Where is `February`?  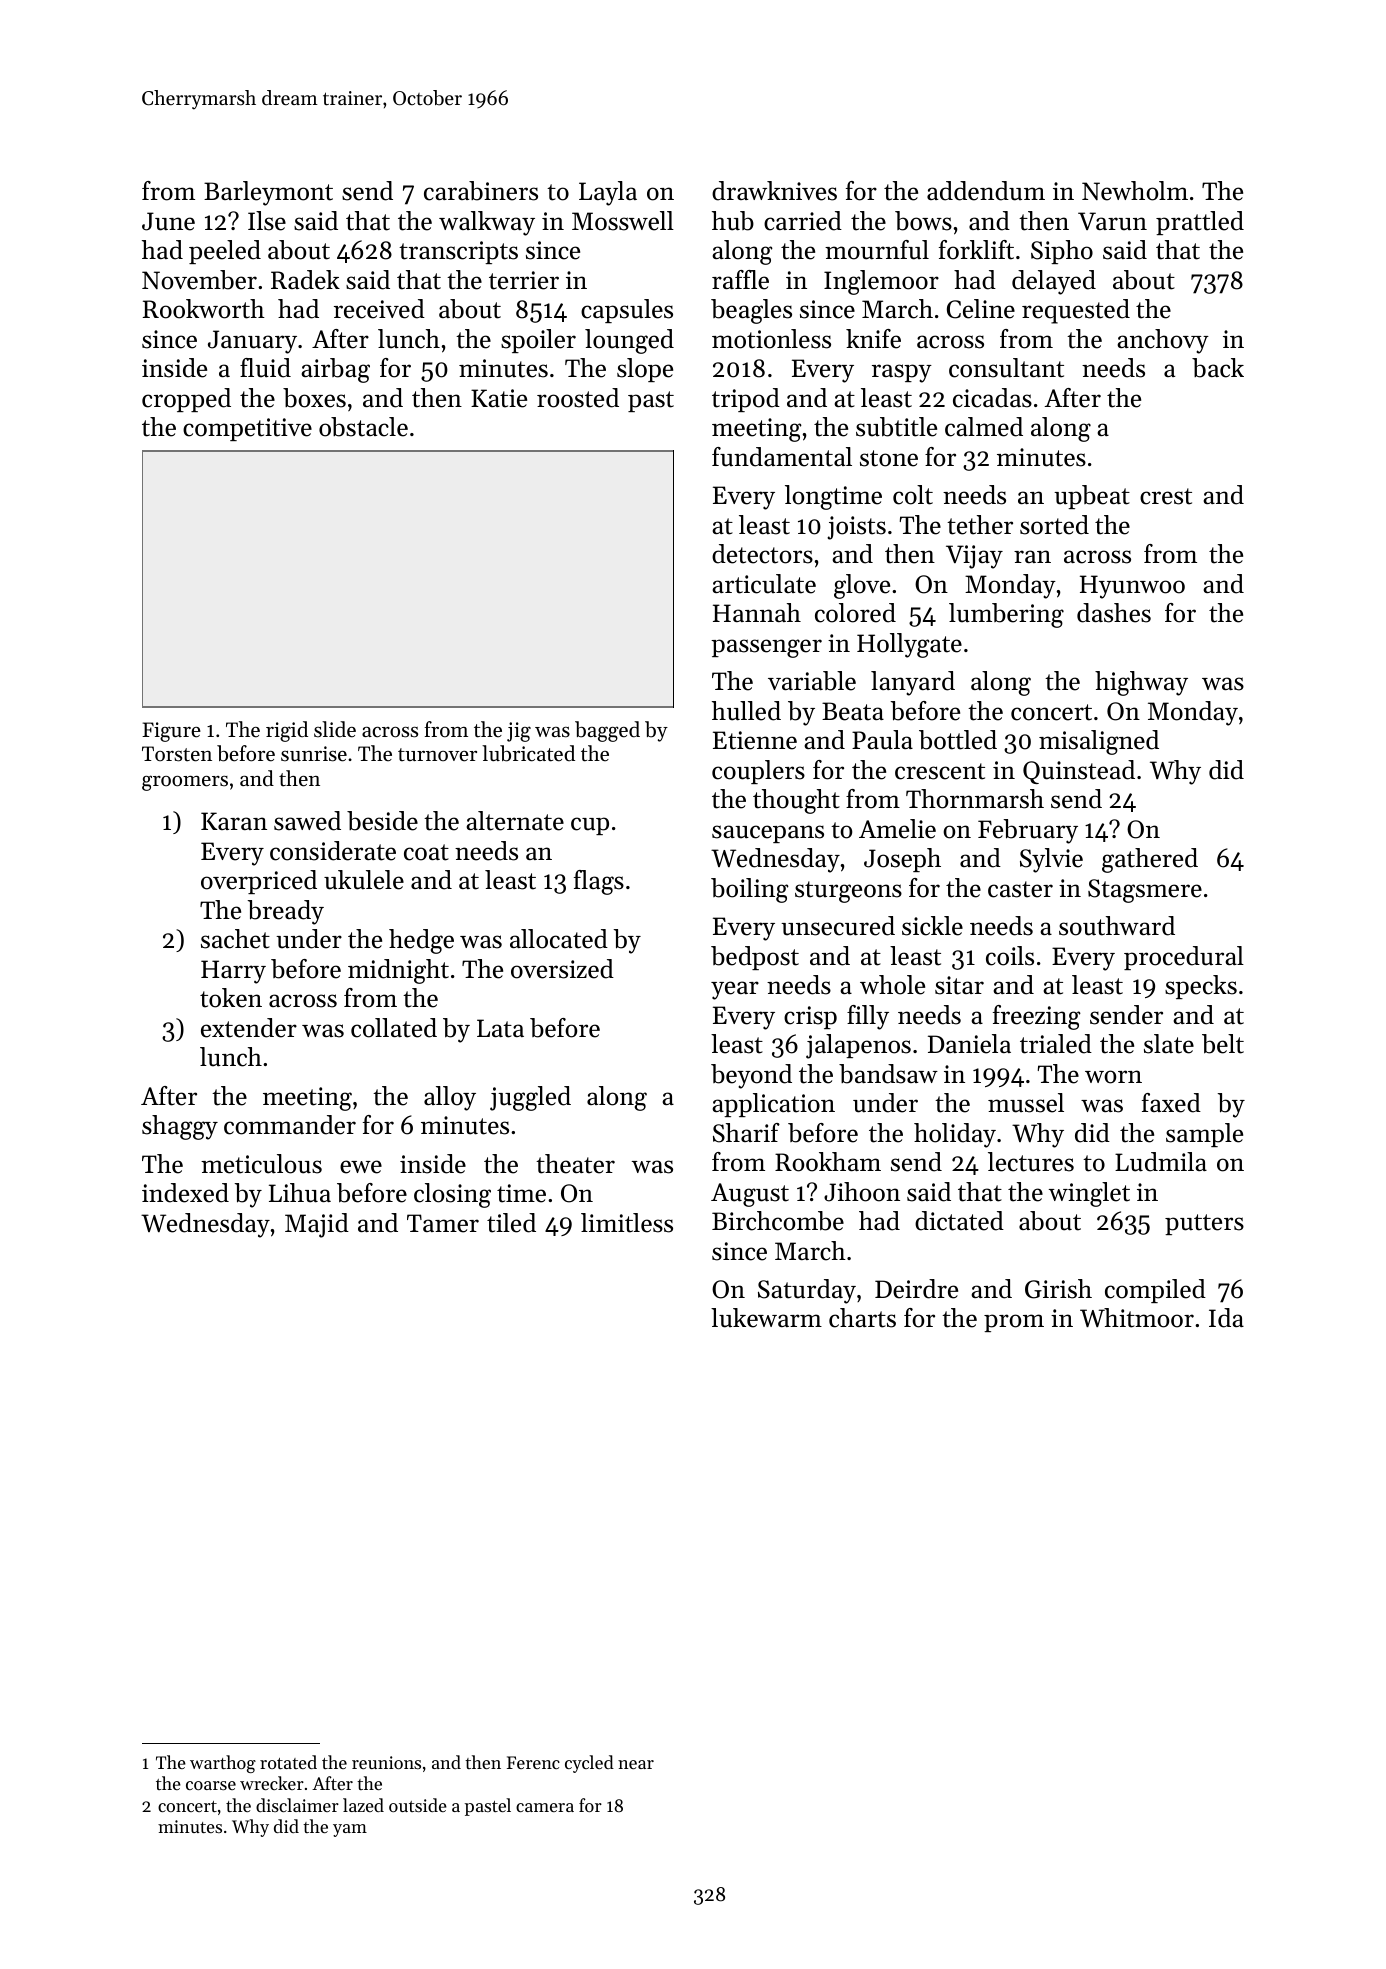 February is located at coordinates (1028, 831).
